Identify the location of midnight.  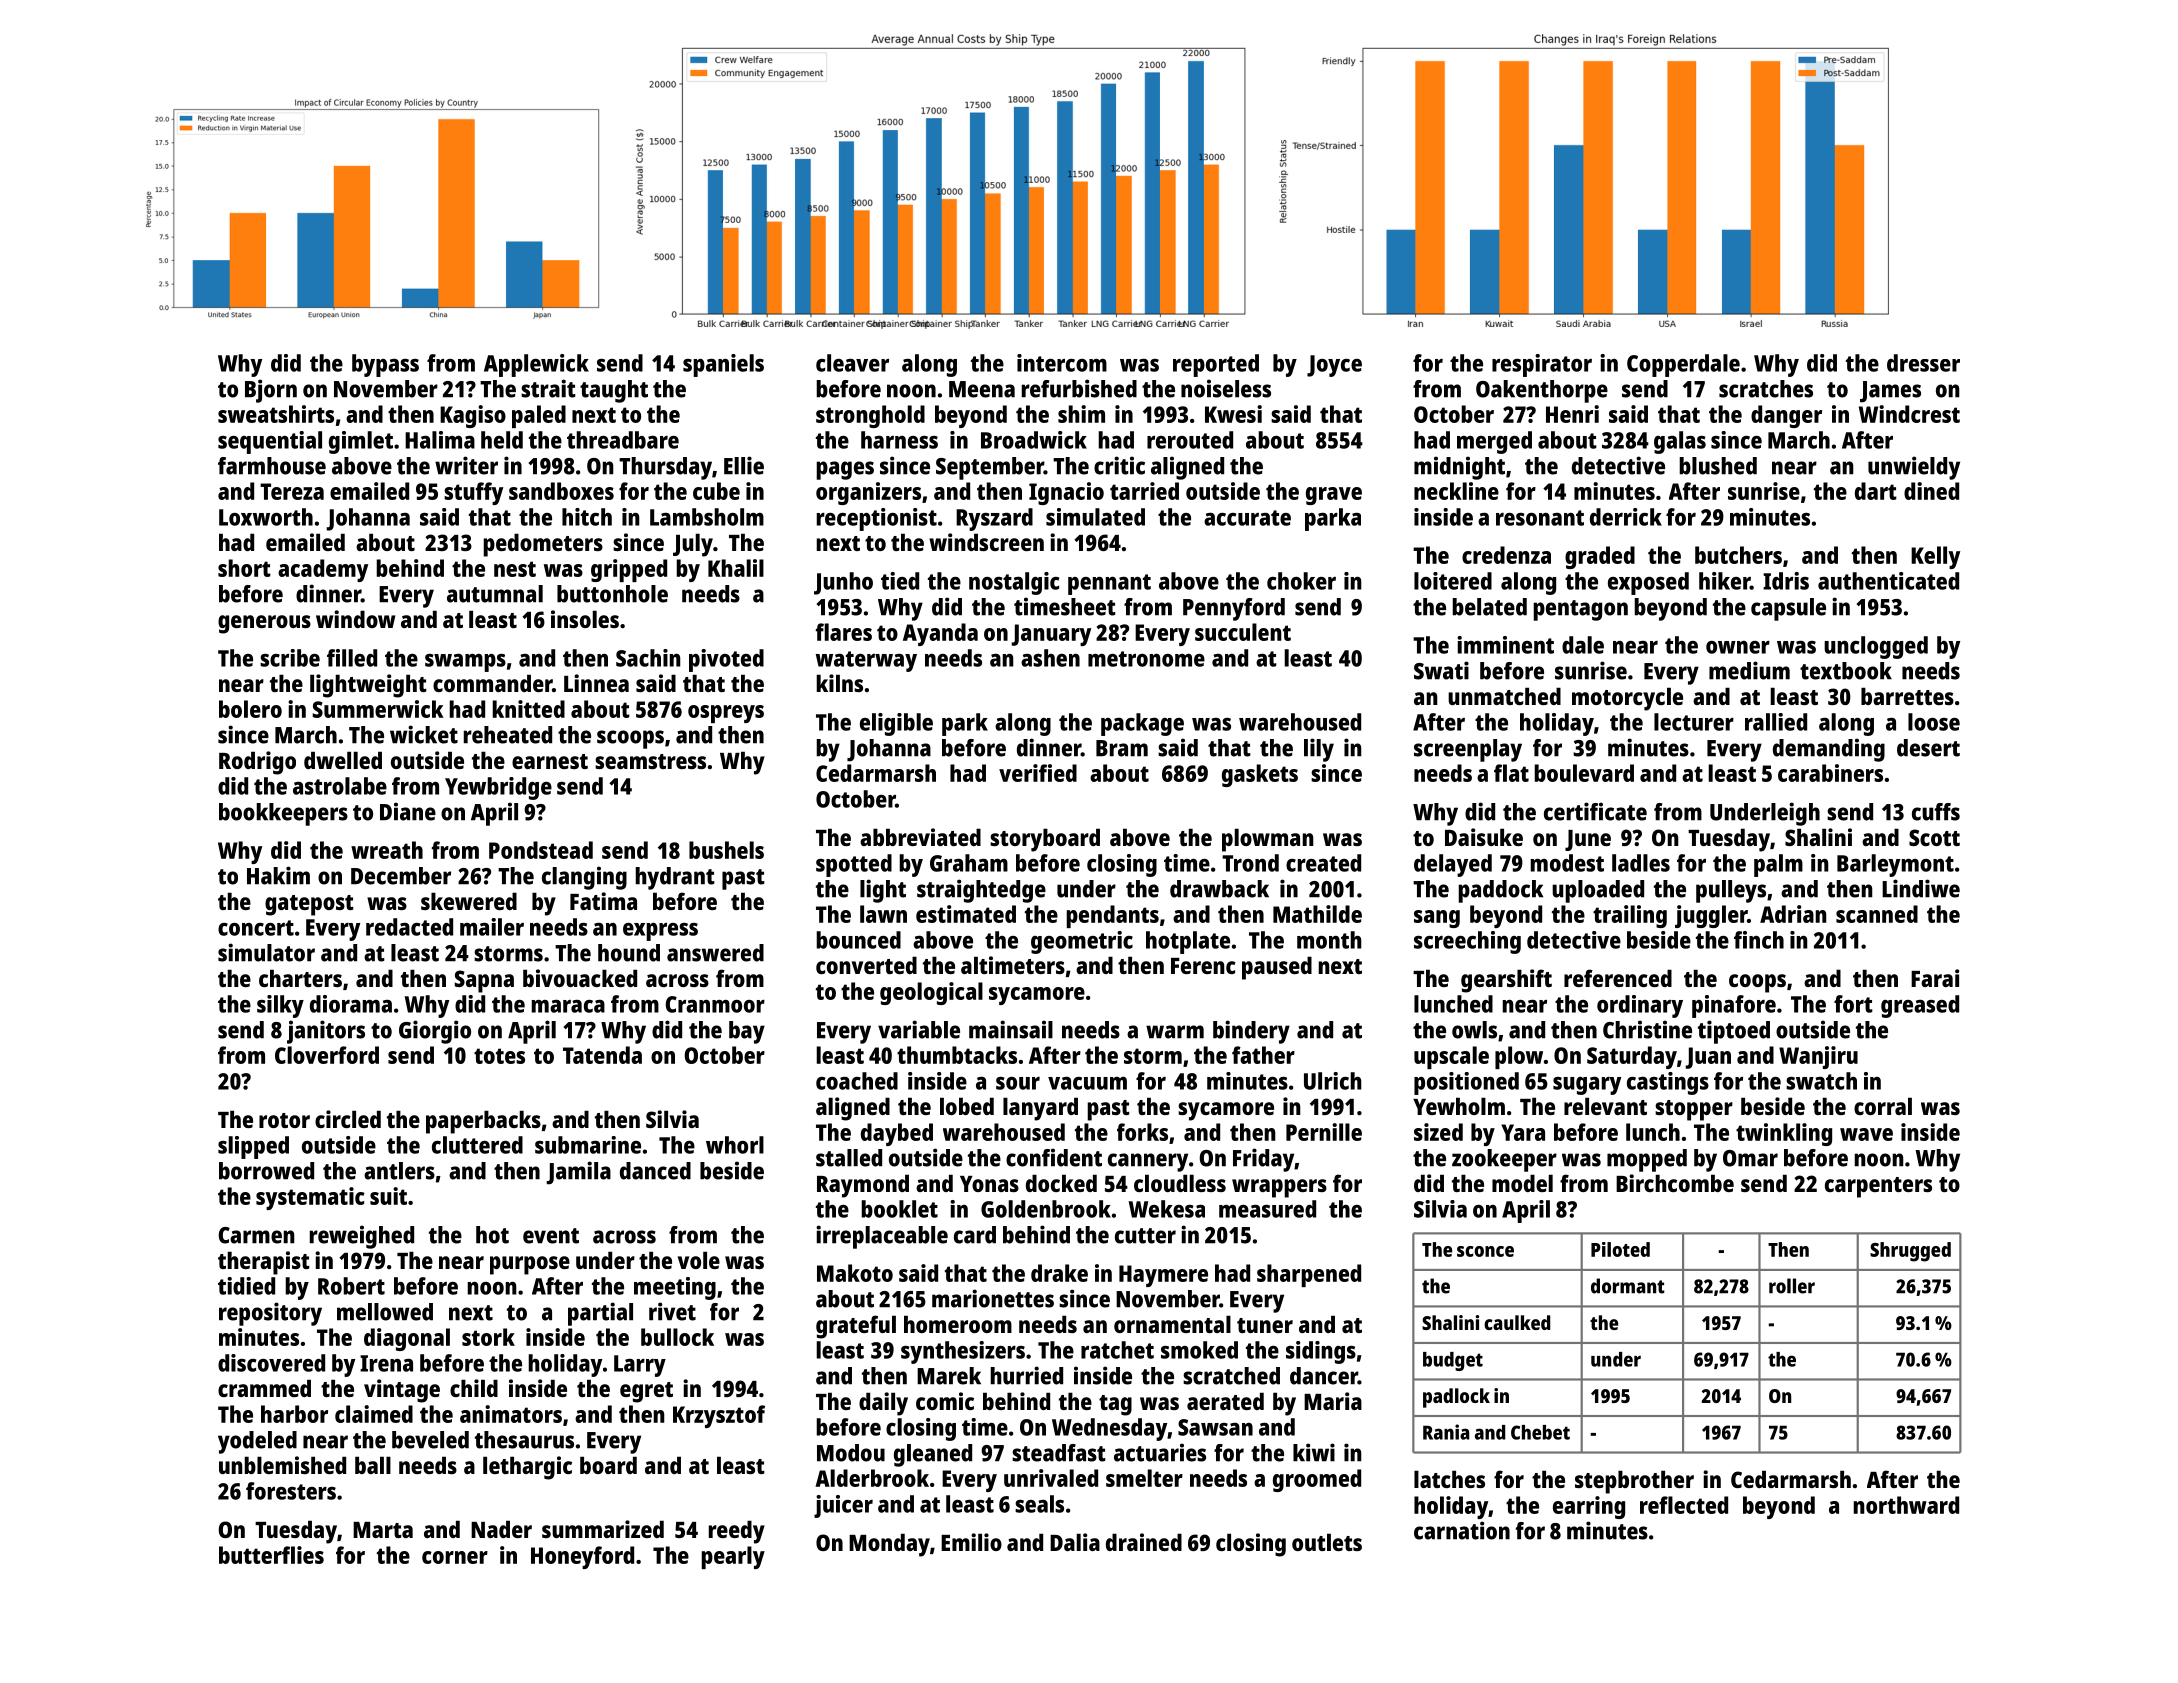
(1459, 468).
